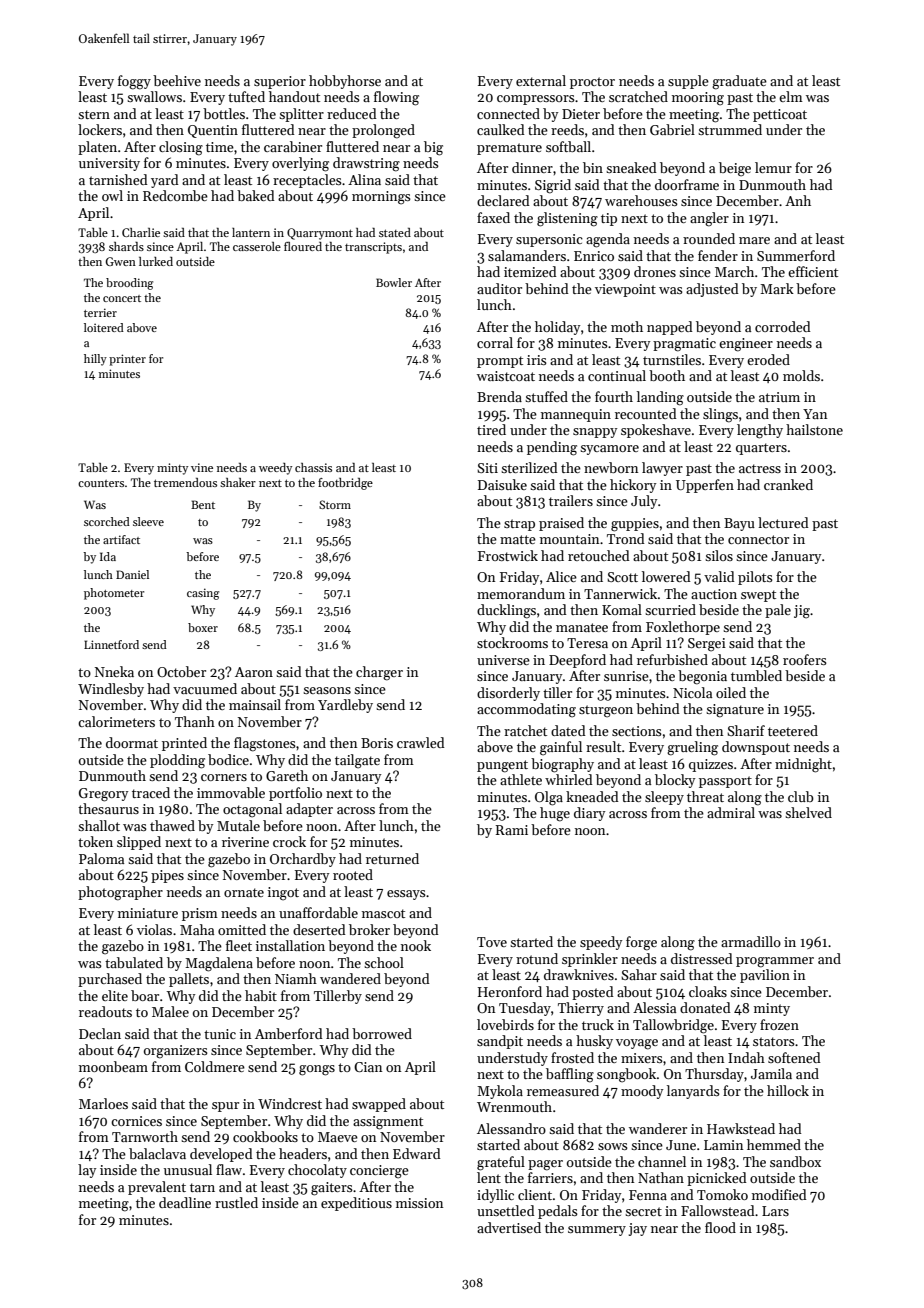 This page has height=1308, width=924. Describe the element at coordinates (220, 147) in the page. I see `time` at that location.
